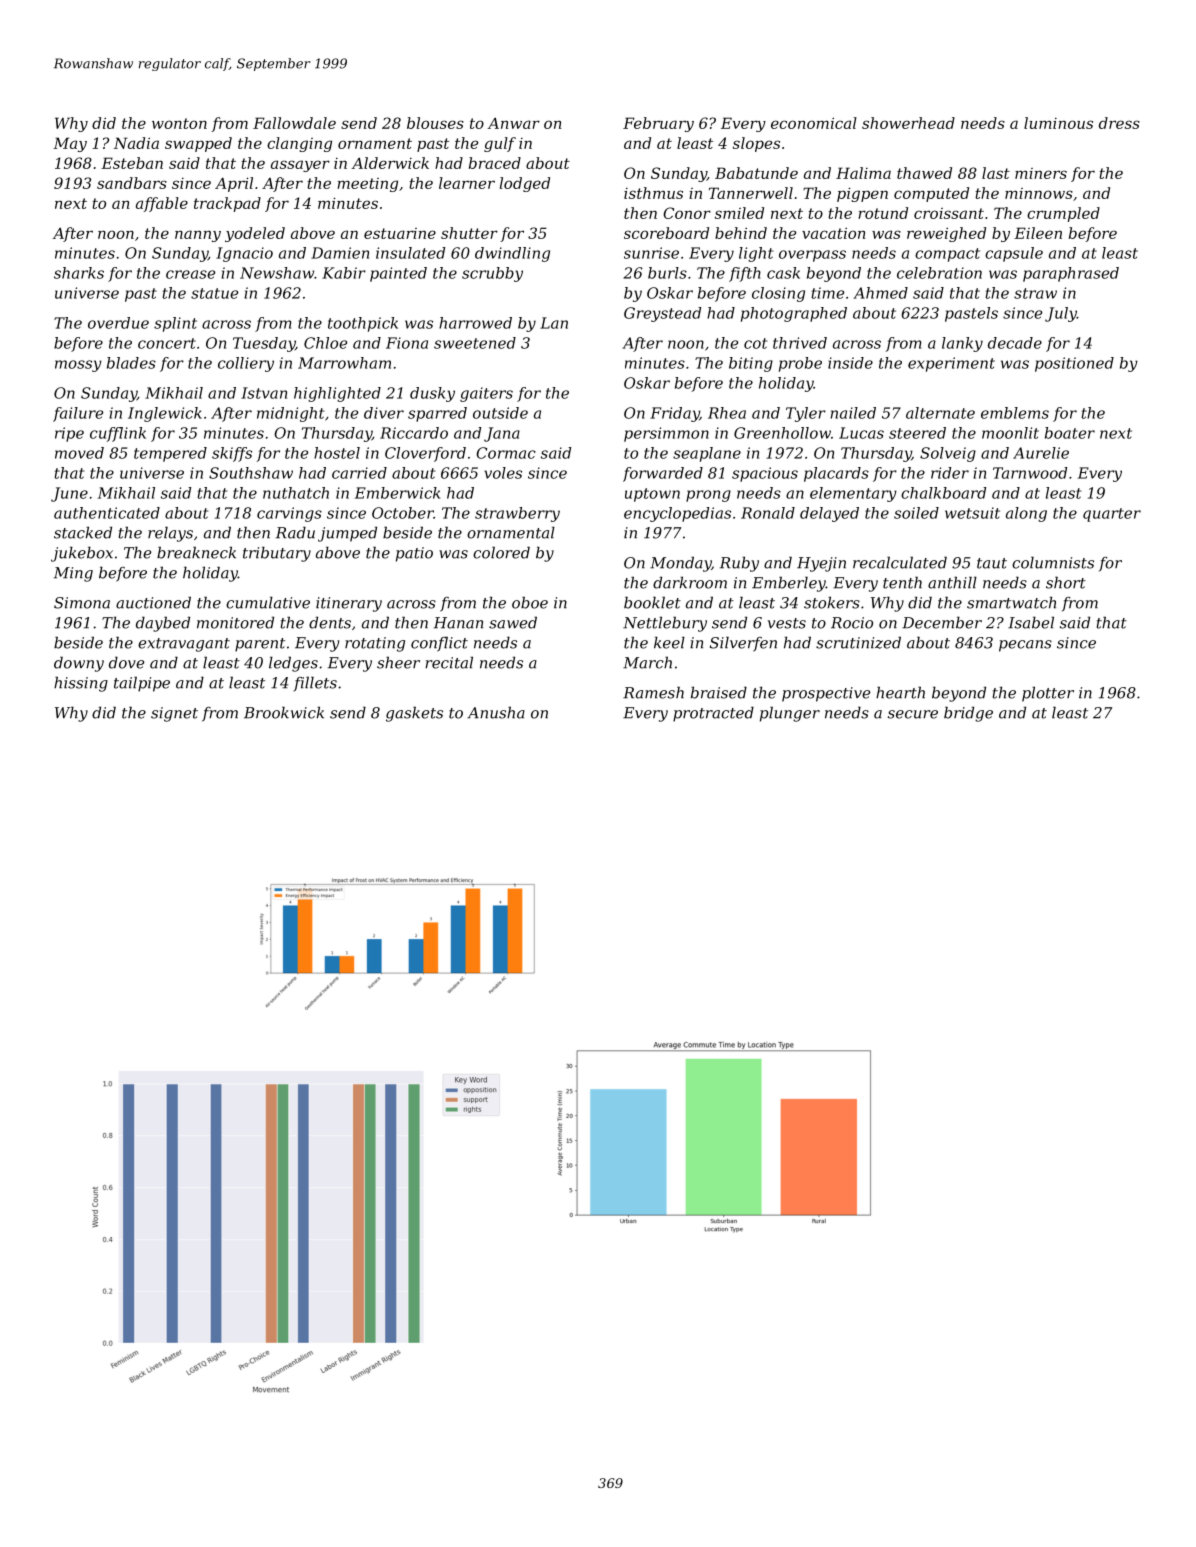  Describe the element at coordinates (829, 514) in the screenshot. I see `delayed` at that location.
